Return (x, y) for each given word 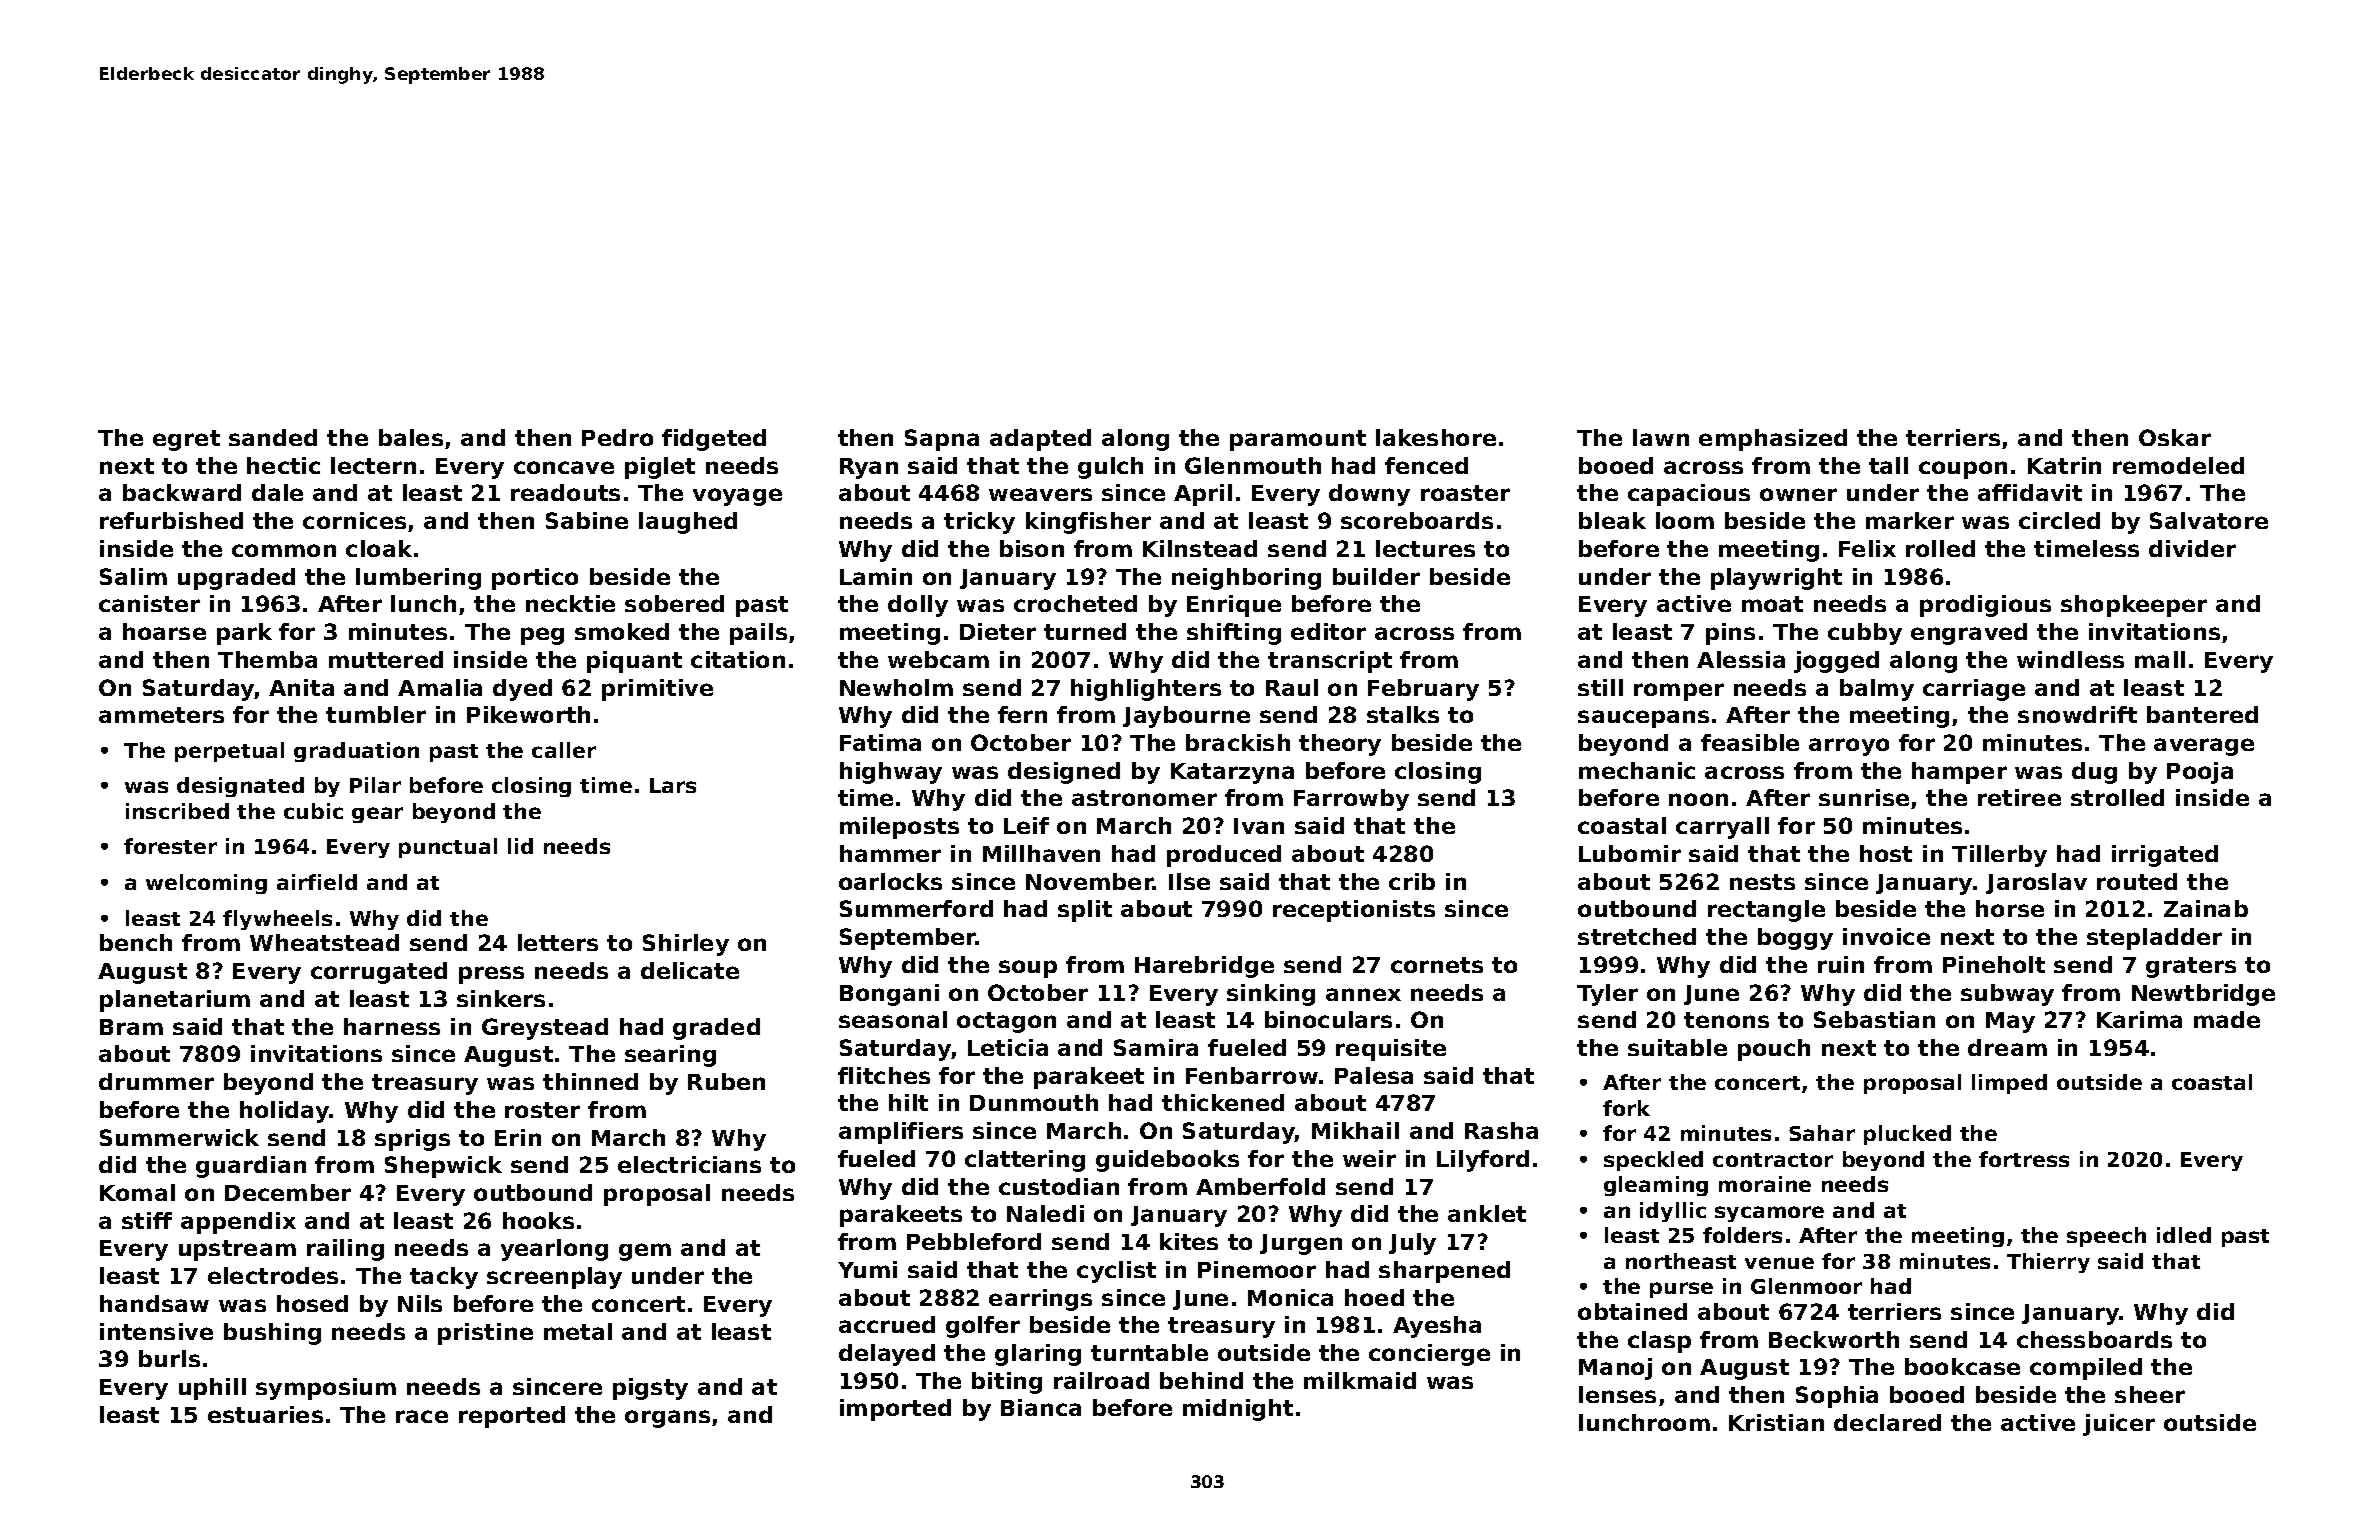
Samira (1156, 1047)
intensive (156, 1331)
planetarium (175, 1001)
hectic (283, 465)
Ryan (869, 468)
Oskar (2175, 437)
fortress (2024, 1159)
